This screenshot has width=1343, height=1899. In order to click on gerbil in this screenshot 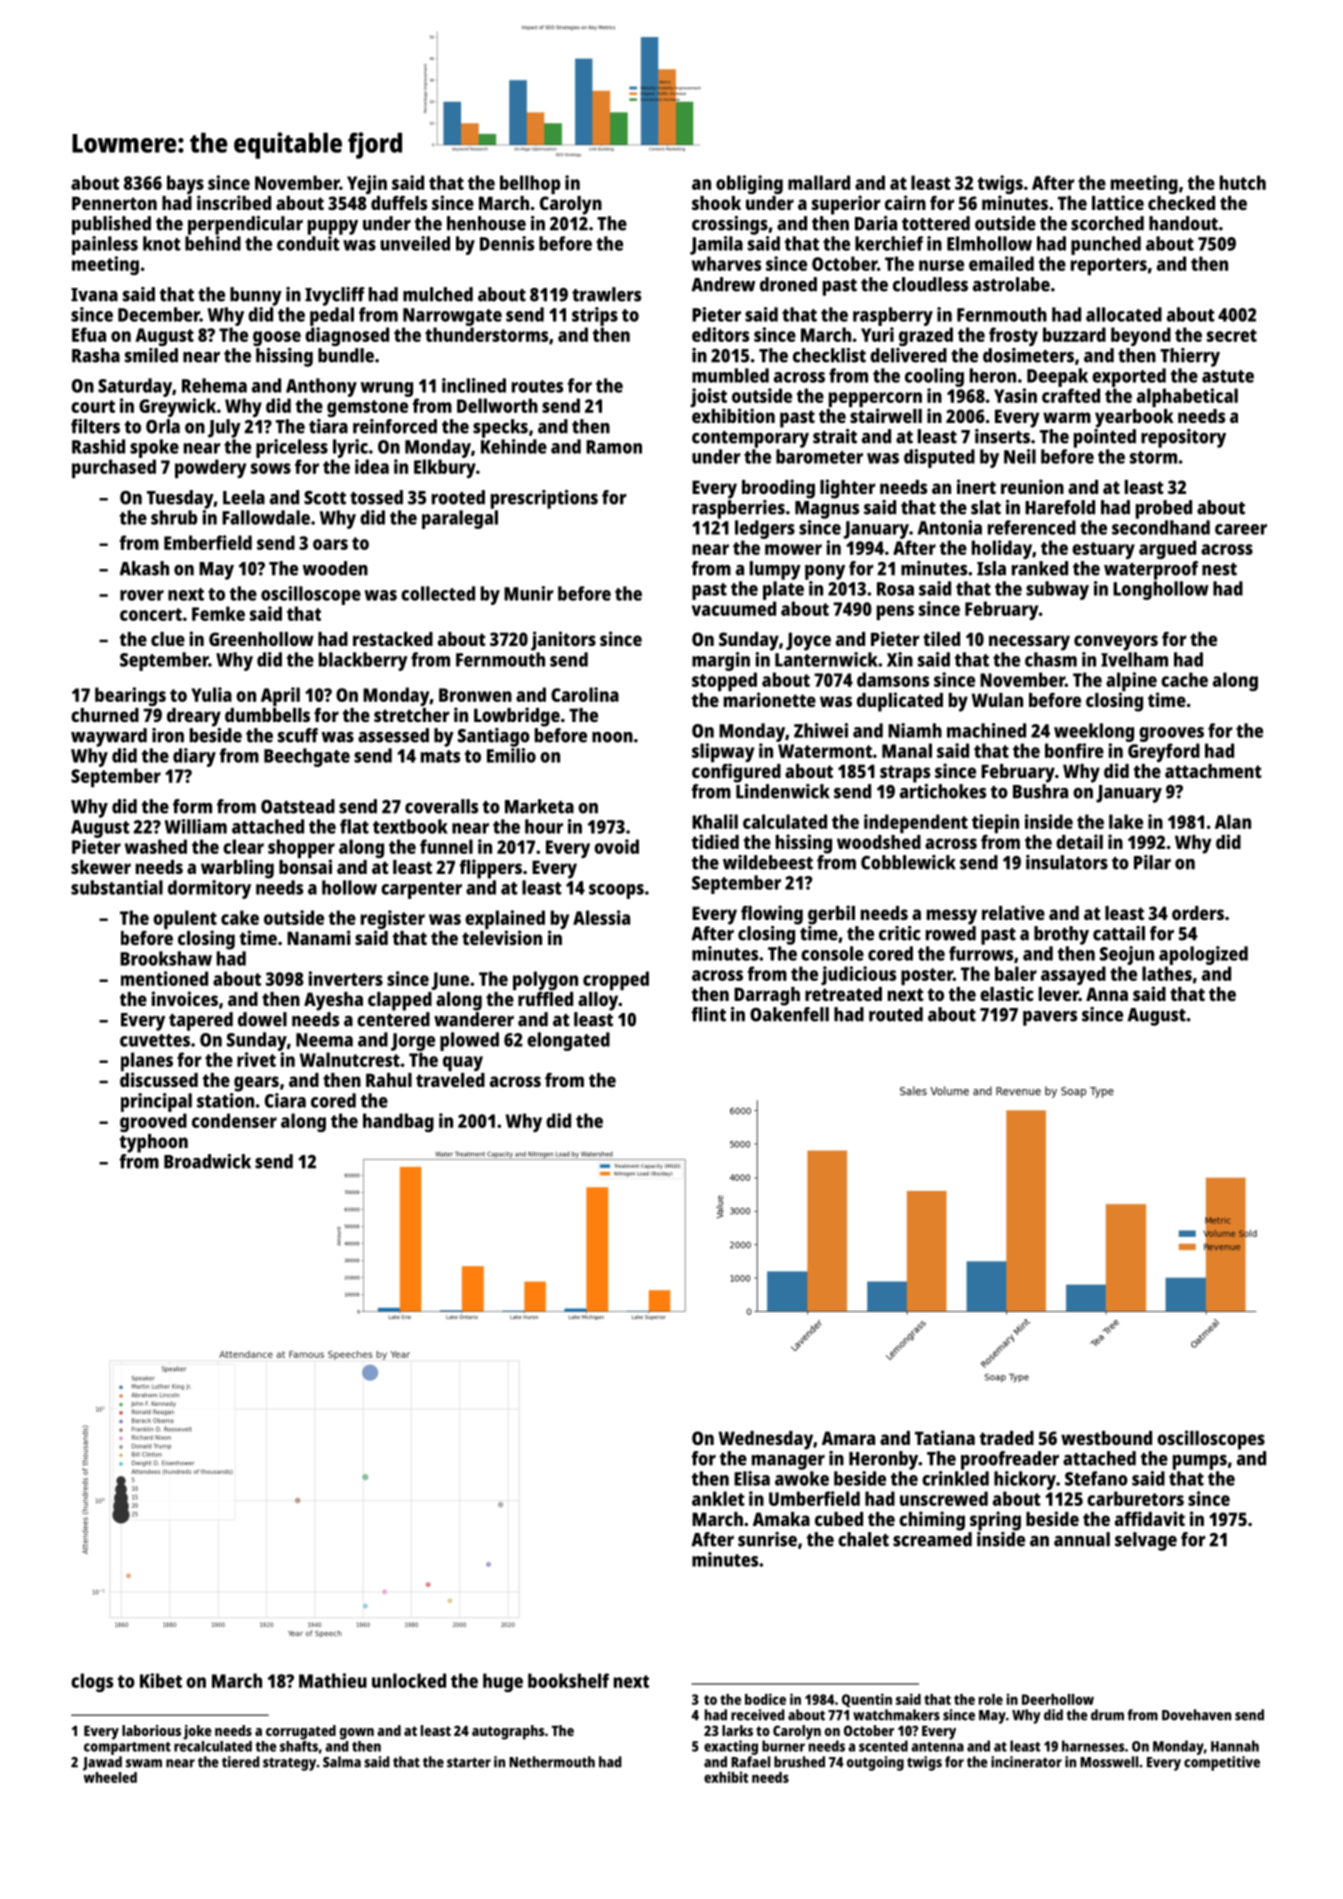, I will do `click(831, 915)`.
